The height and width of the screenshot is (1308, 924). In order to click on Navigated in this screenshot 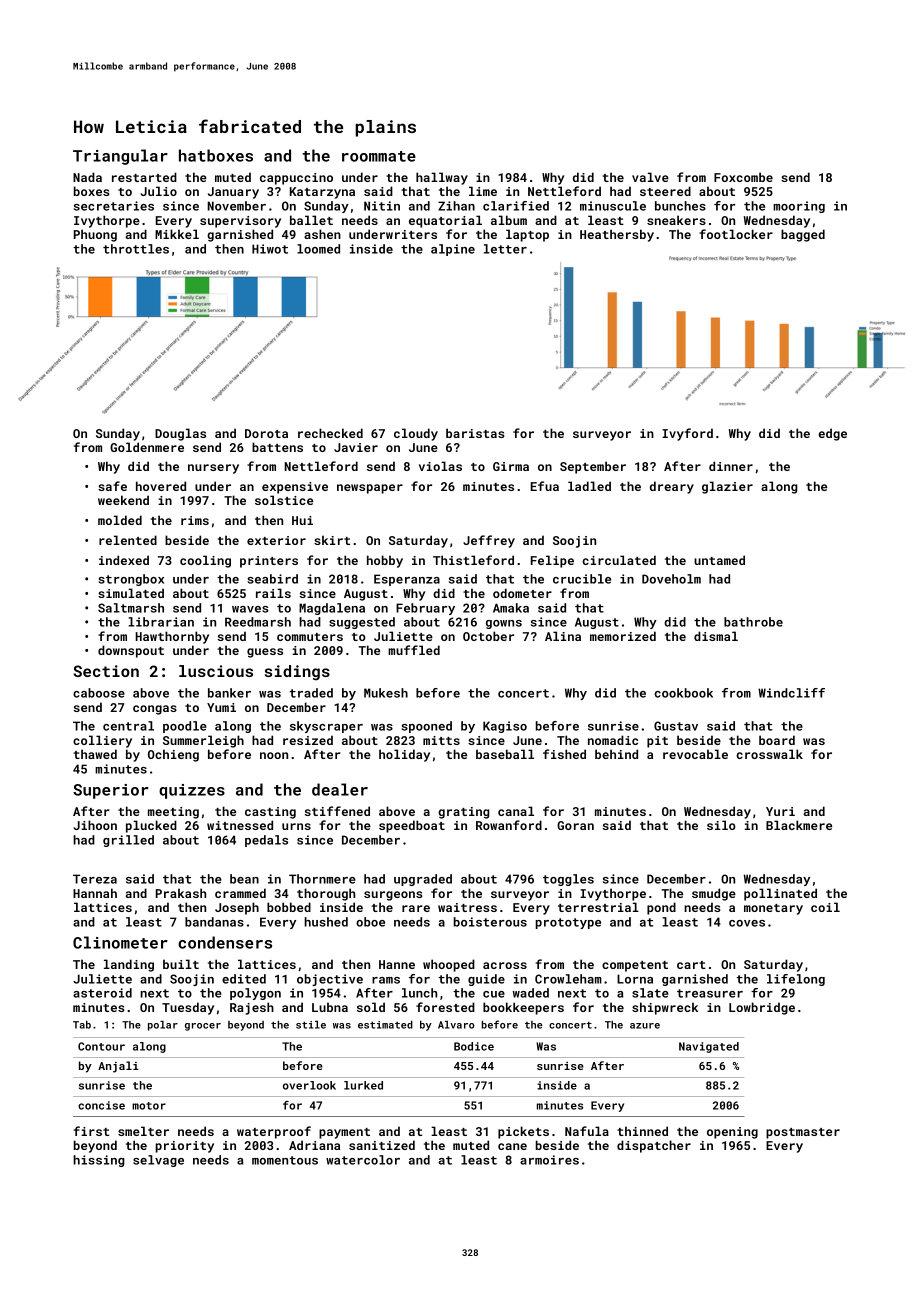, I will do `click(709, 1047)`.
